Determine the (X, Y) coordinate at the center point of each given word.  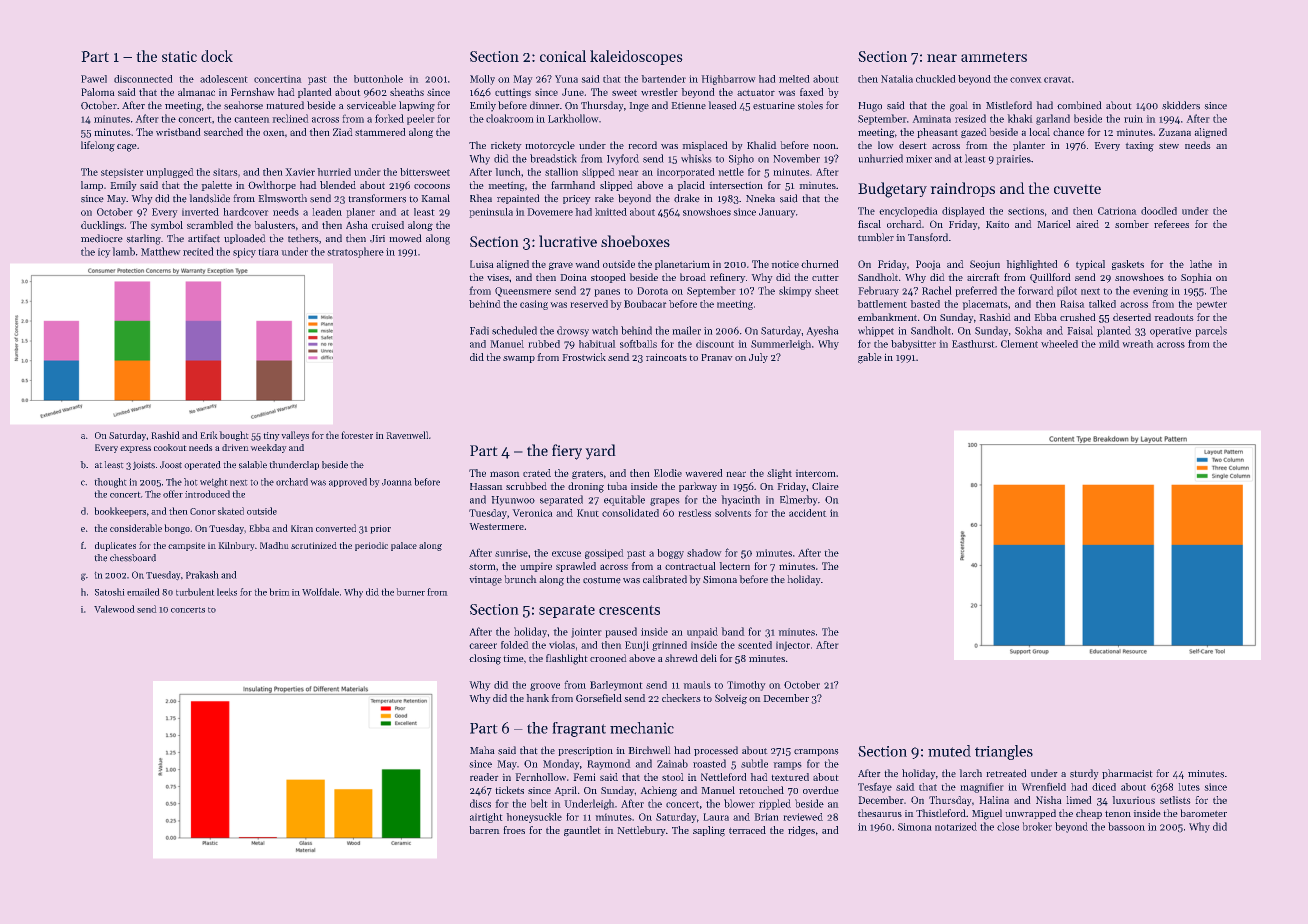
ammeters (994, 57)
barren (484, 830)
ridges (801, 831)
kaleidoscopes (636, 57)
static (179, 56)
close (1008, 826)
